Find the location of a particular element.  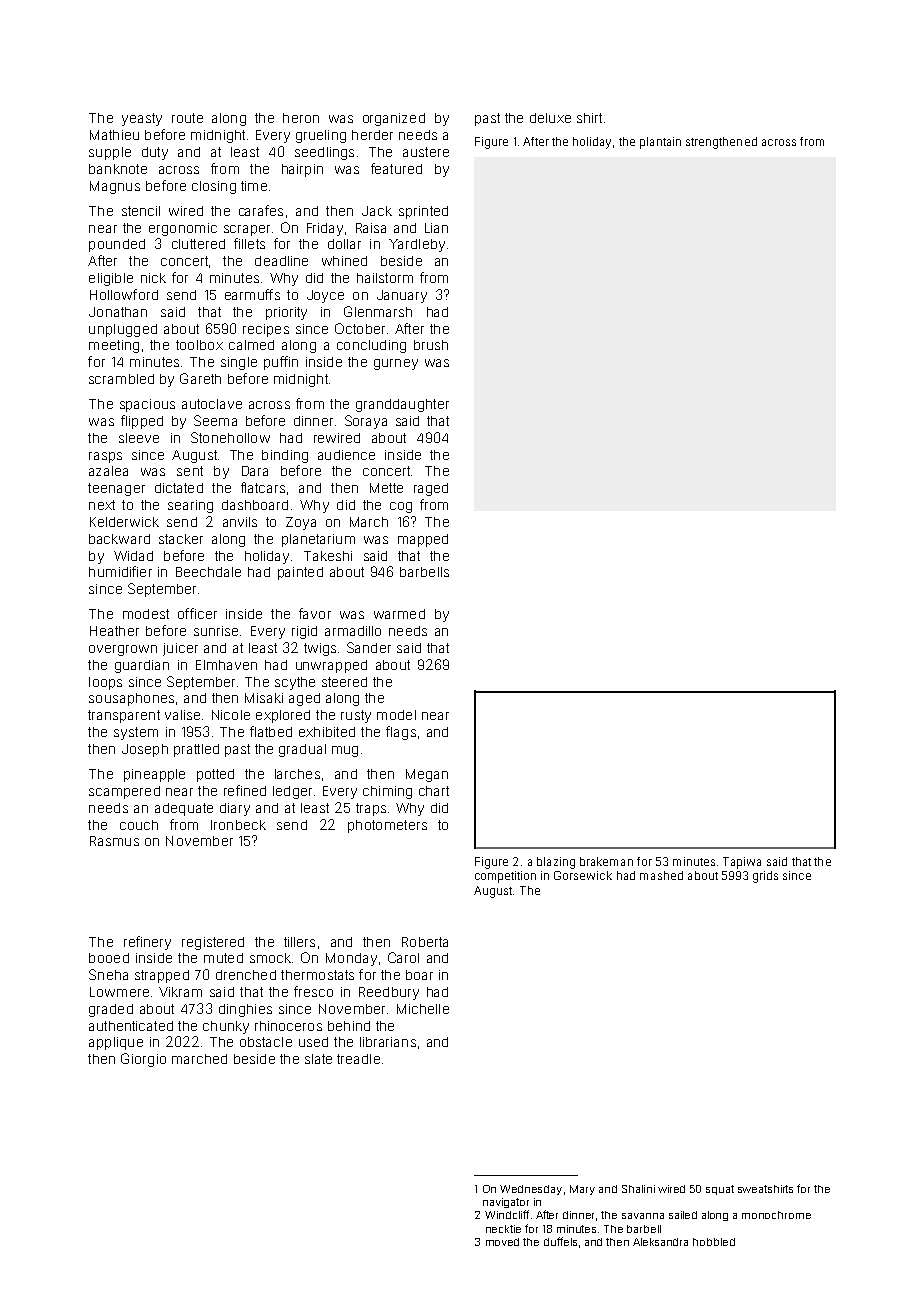

sunrise is located at coordinates (216, 631).
